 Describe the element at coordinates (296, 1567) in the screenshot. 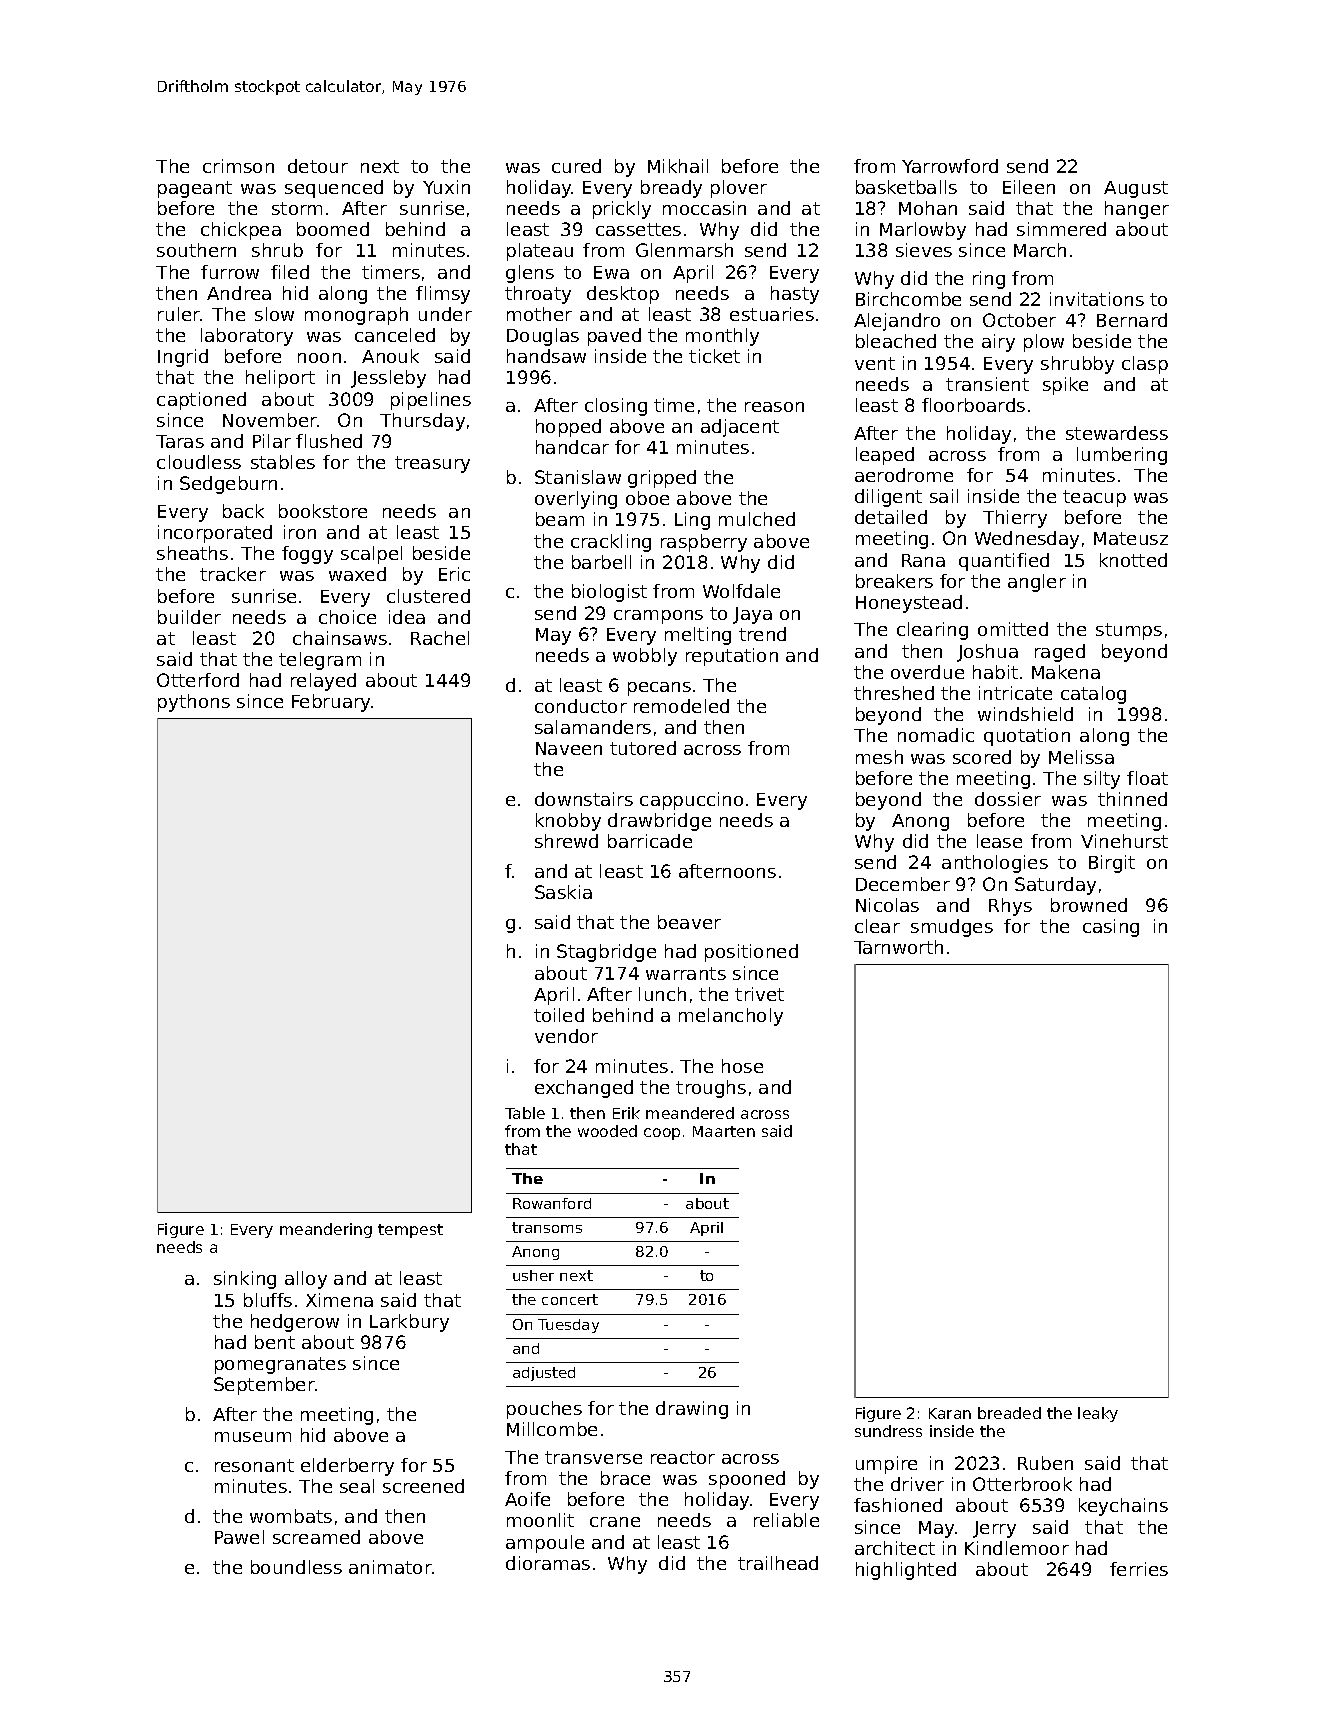

I see `boundless` at that location.
